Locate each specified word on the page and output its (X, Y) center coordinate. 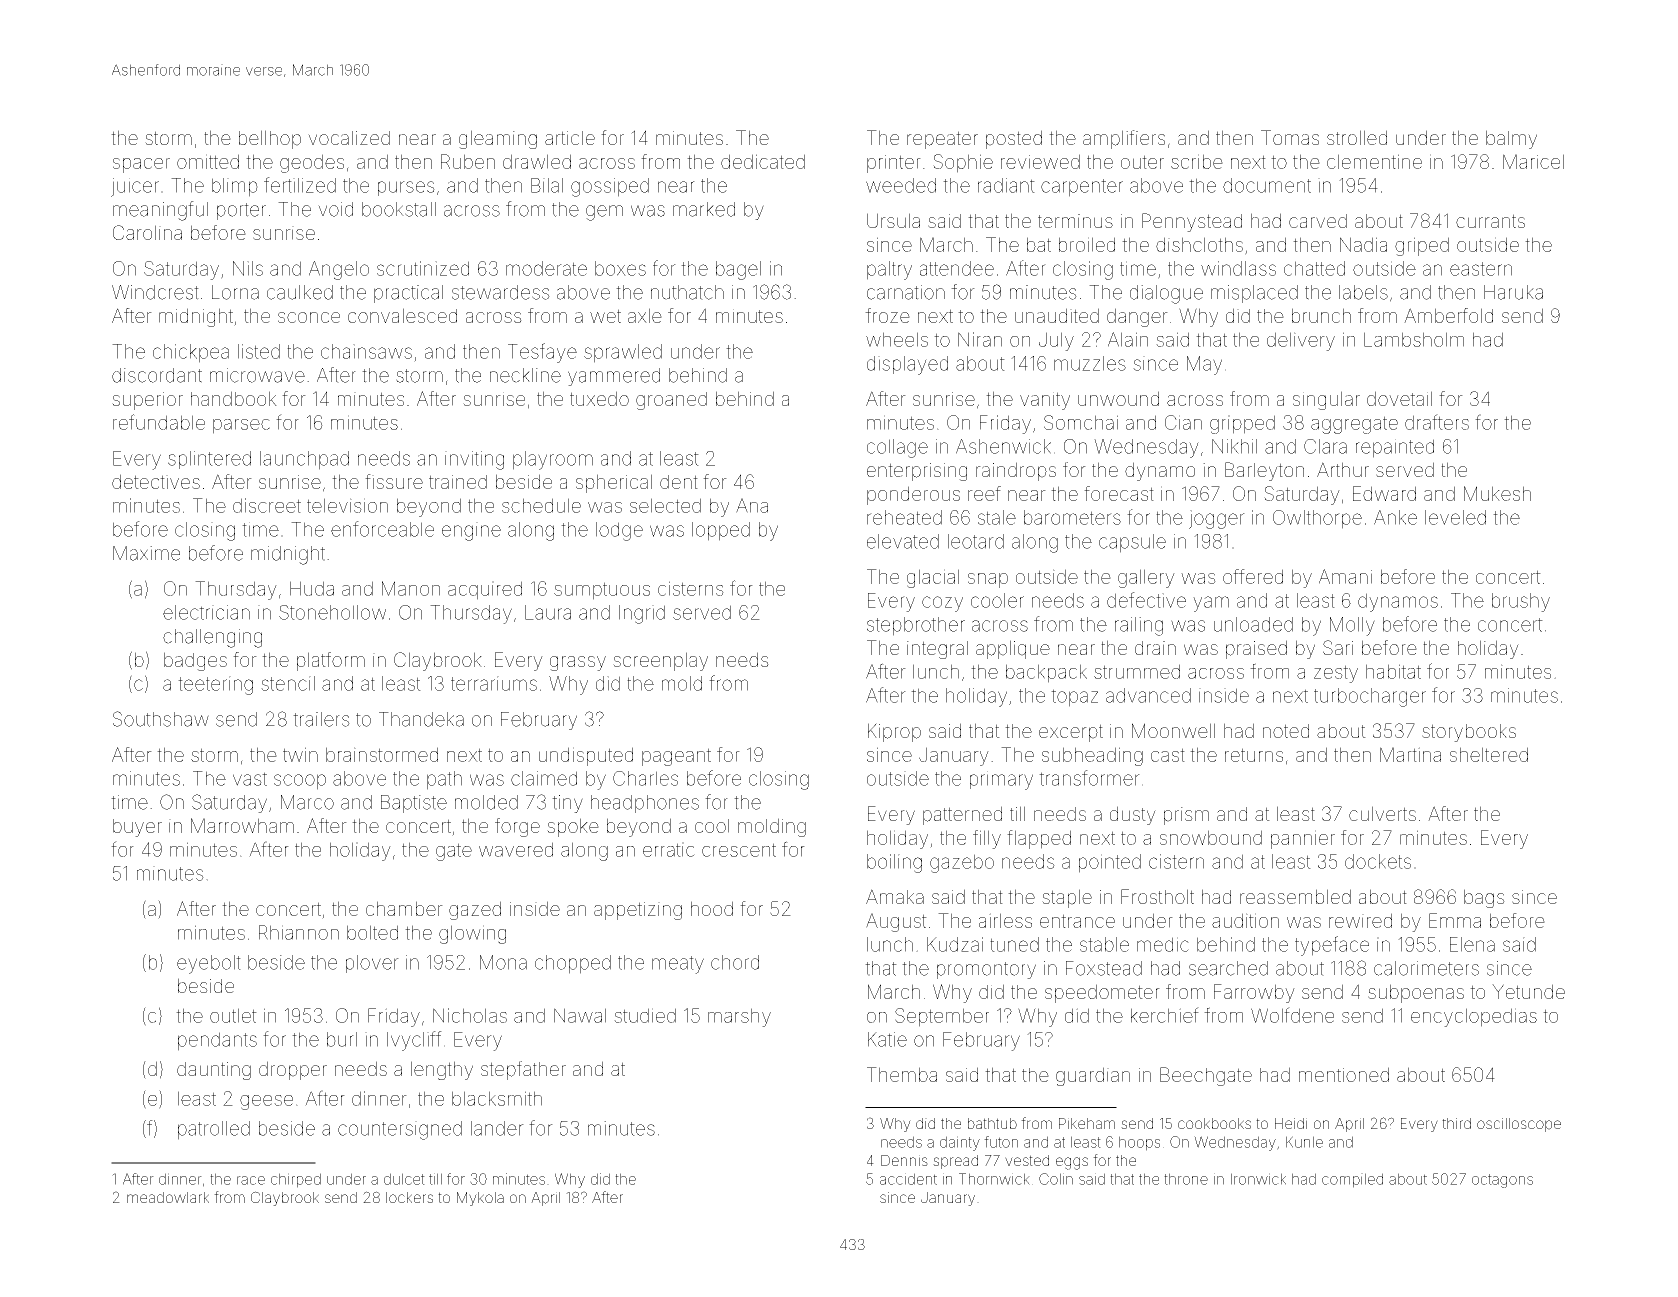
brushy (1521, 602)
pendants (217, 1041)
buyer (137, 828)
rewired (1360, 920)
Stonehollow (332, 612)
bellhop (270, 139)
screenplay (660, 661)
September (942, 1017)
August (896, 922)
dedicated (763, 161)
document (1267, 185)
